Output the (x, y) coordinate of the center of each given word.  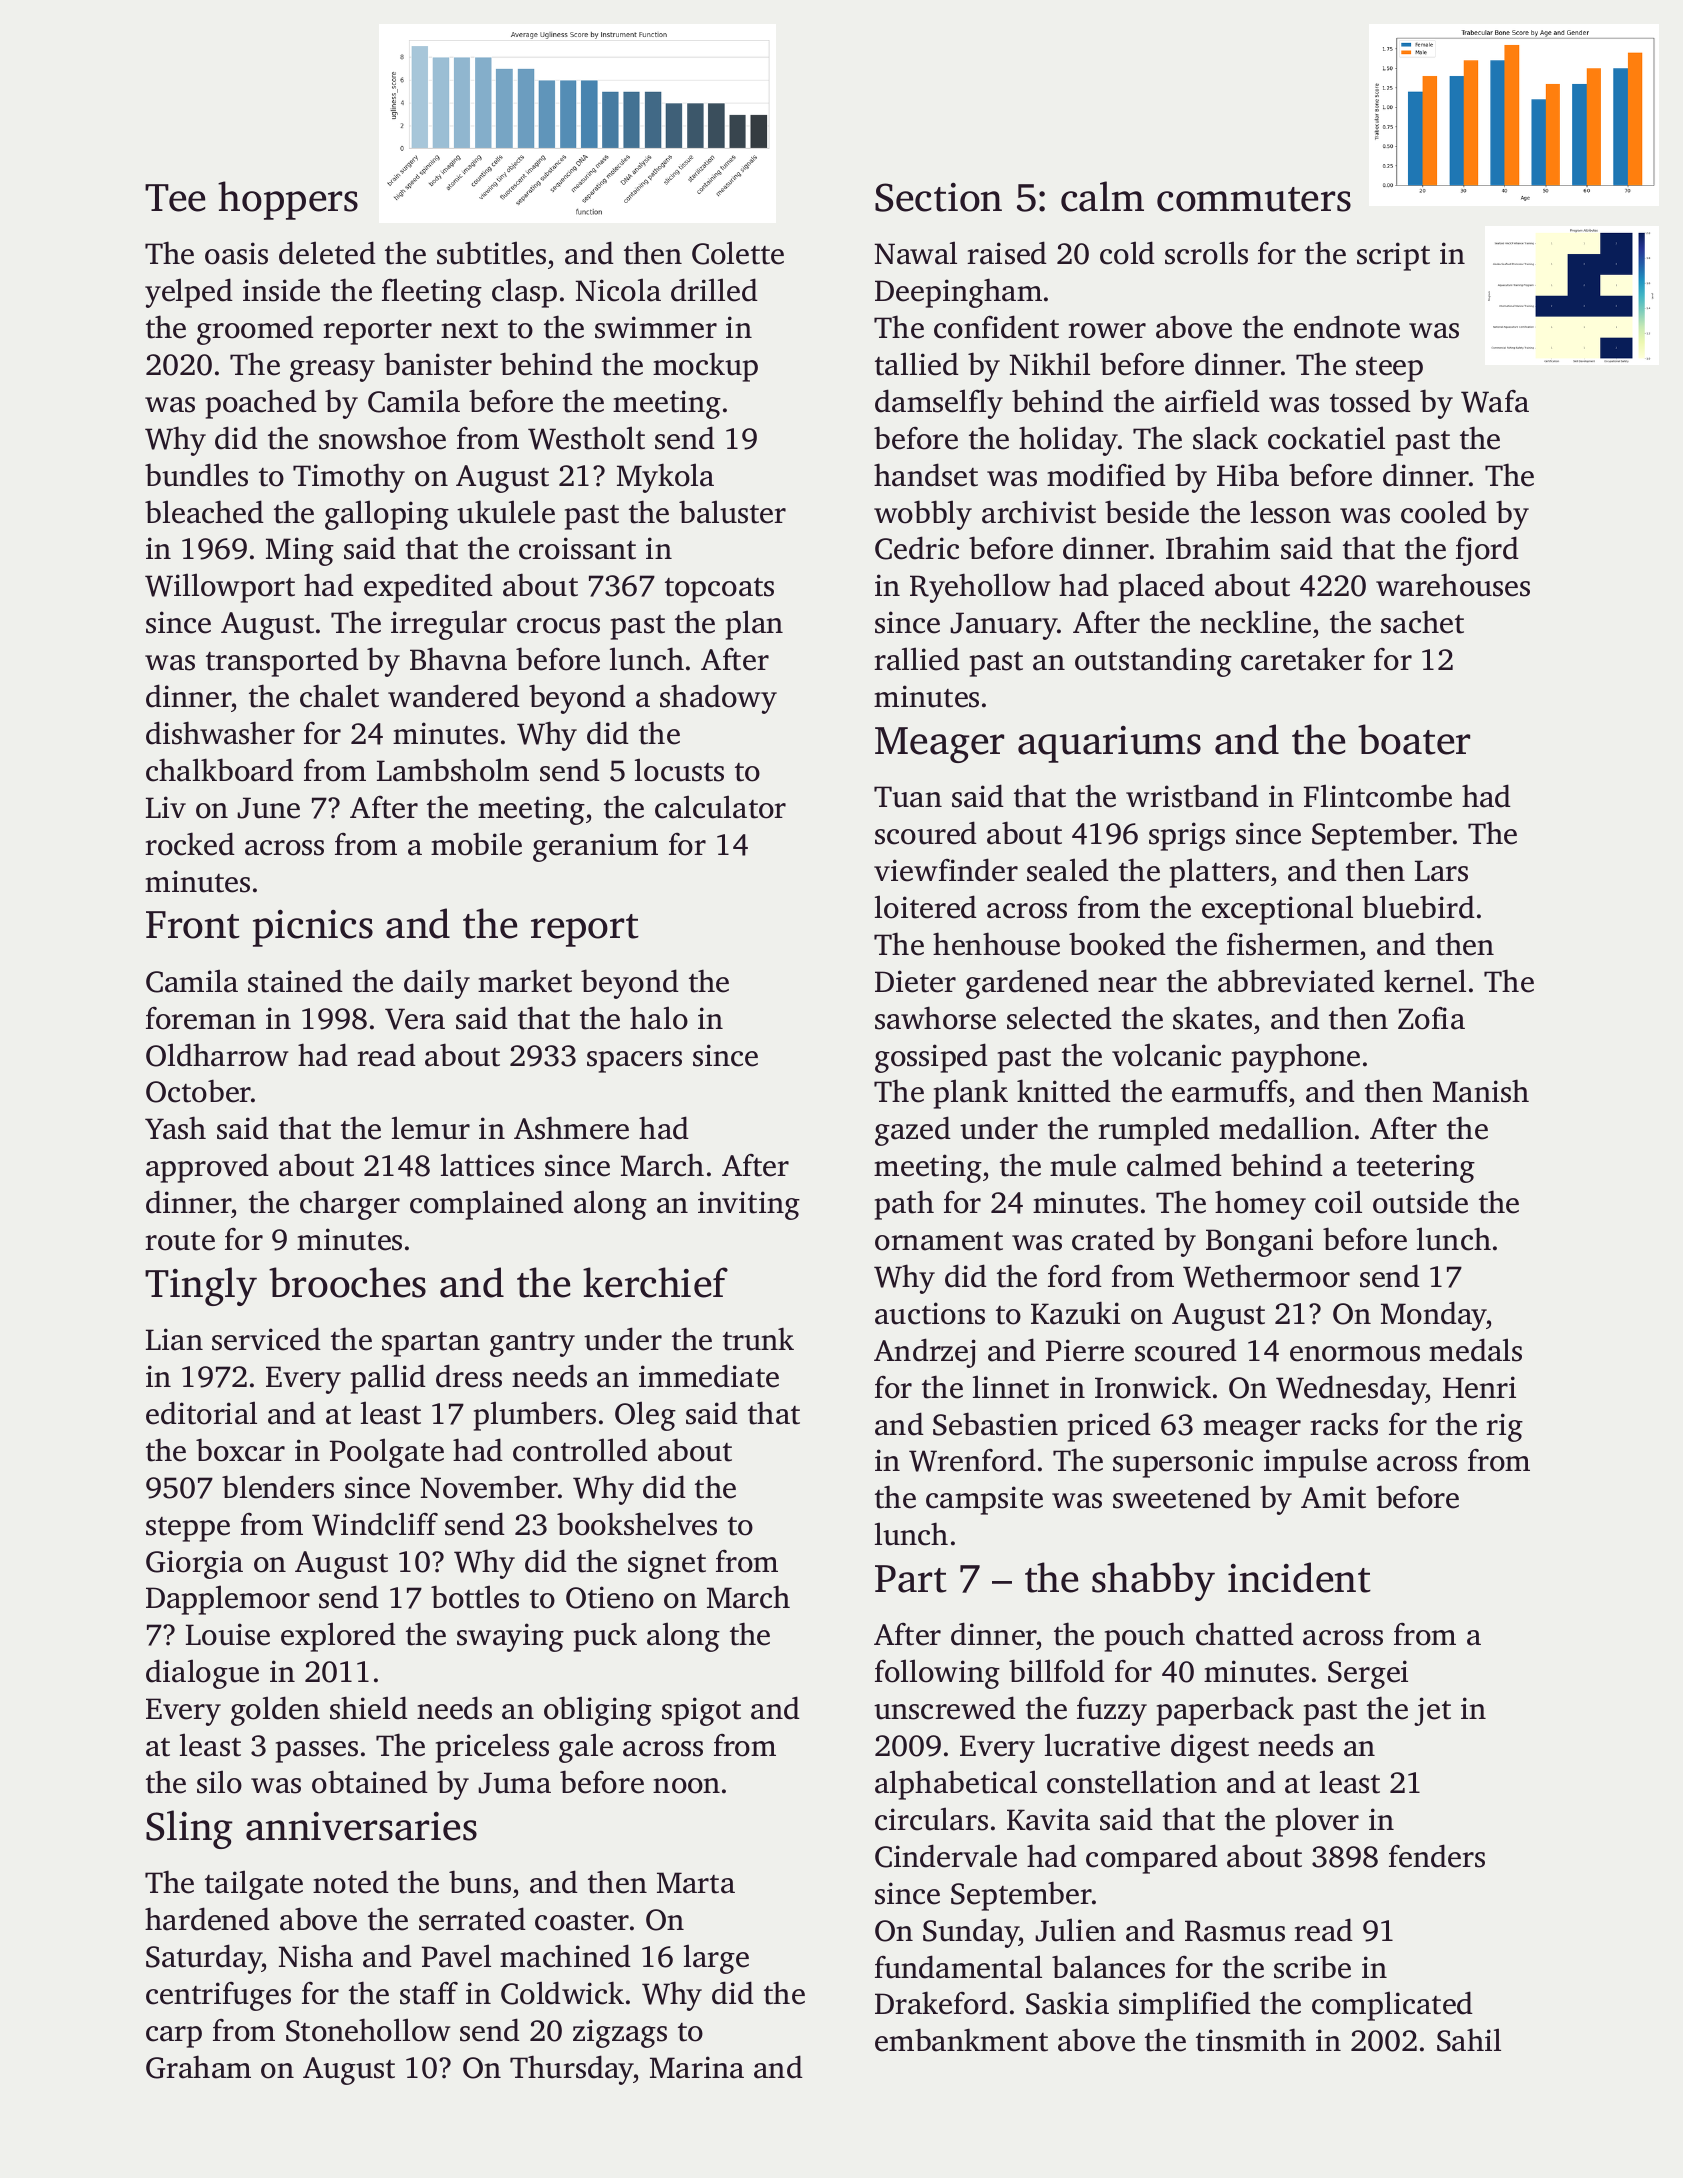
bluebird (1418, 907)
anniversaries (361, 1826)
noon (686, 1786)
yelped (189, 293)
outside (1420, 1202)
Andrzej (925, 1353)
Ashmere (571, 1128)
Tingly (201, 1286)
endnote (1347, 327)
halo (659, 1018)
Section (938, 197)
